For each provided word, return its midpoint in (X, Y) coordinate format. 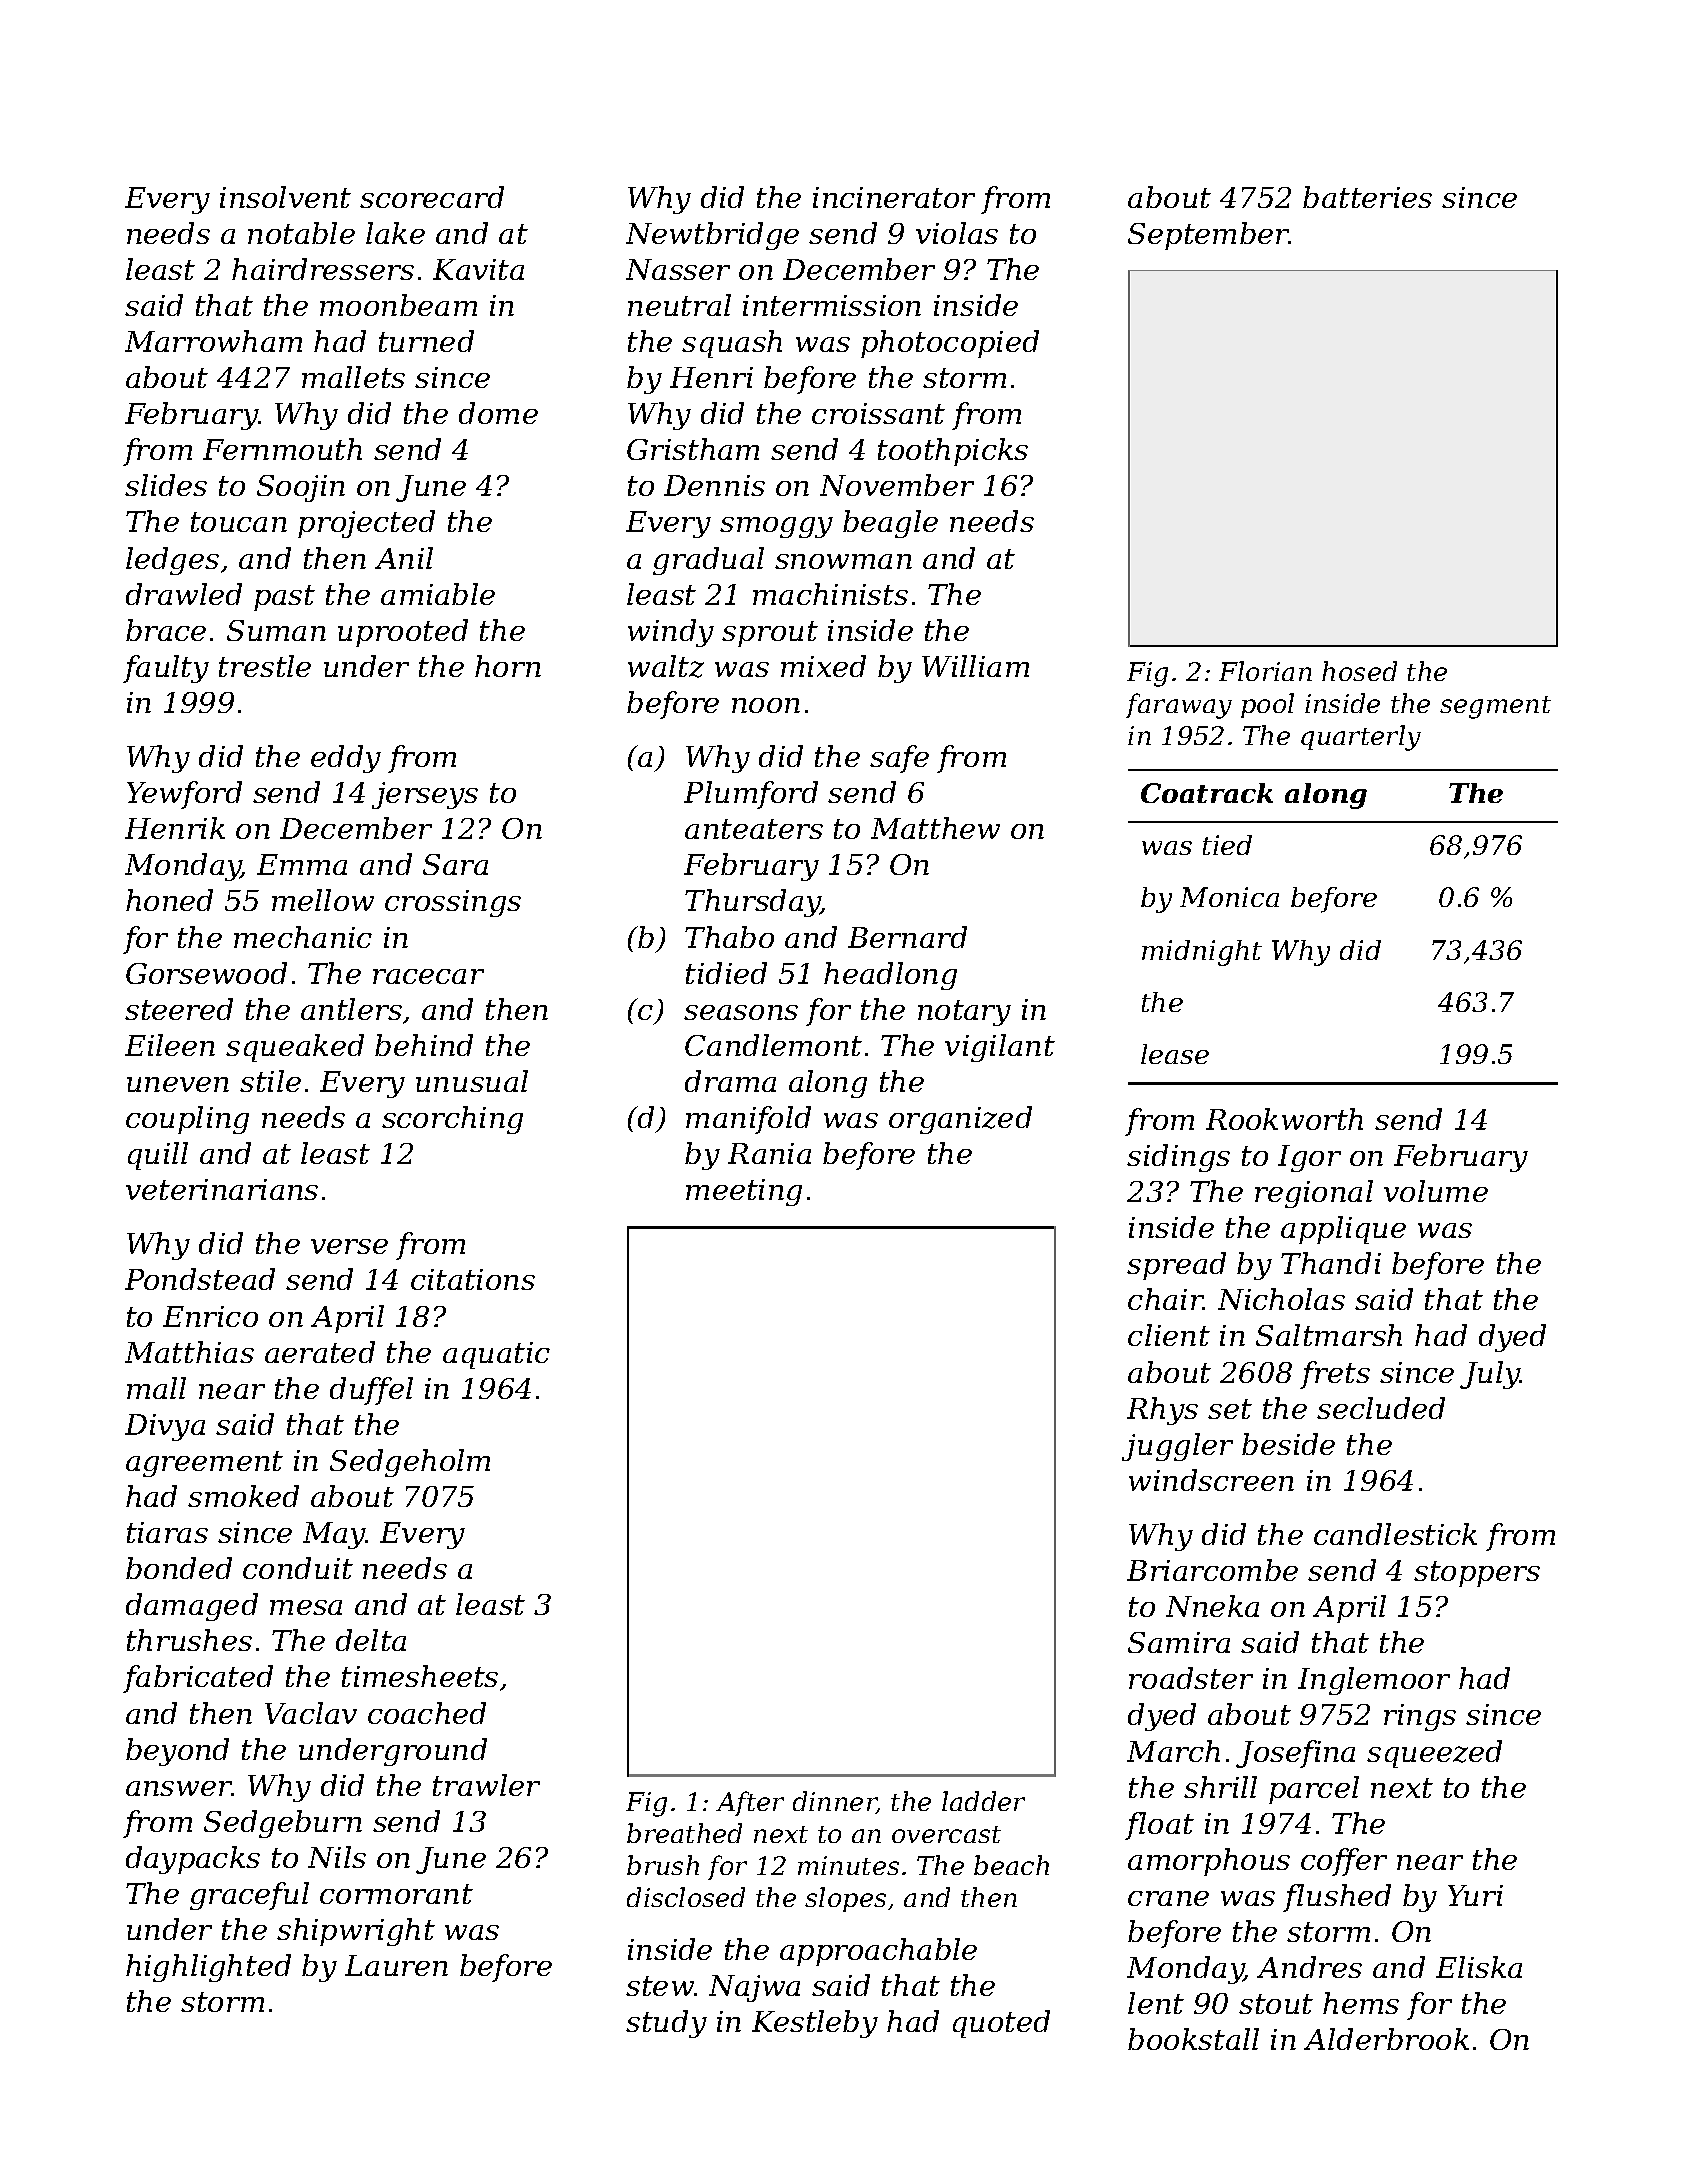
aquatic (496, 1355)
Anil (404, 558)
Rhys (1162, 1411)
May (334, 1535)
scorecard (432, 197)
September (1208, 236)
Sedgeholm (410, 1463)
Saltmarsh (1329, 1335)
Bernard (907, 937)
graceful (249, 1896)
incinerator (894, 197)
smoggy (776, 527)
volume (1436, 1191)
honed (169, 900)
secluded (1381, 1408)
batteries (1367, 197)
